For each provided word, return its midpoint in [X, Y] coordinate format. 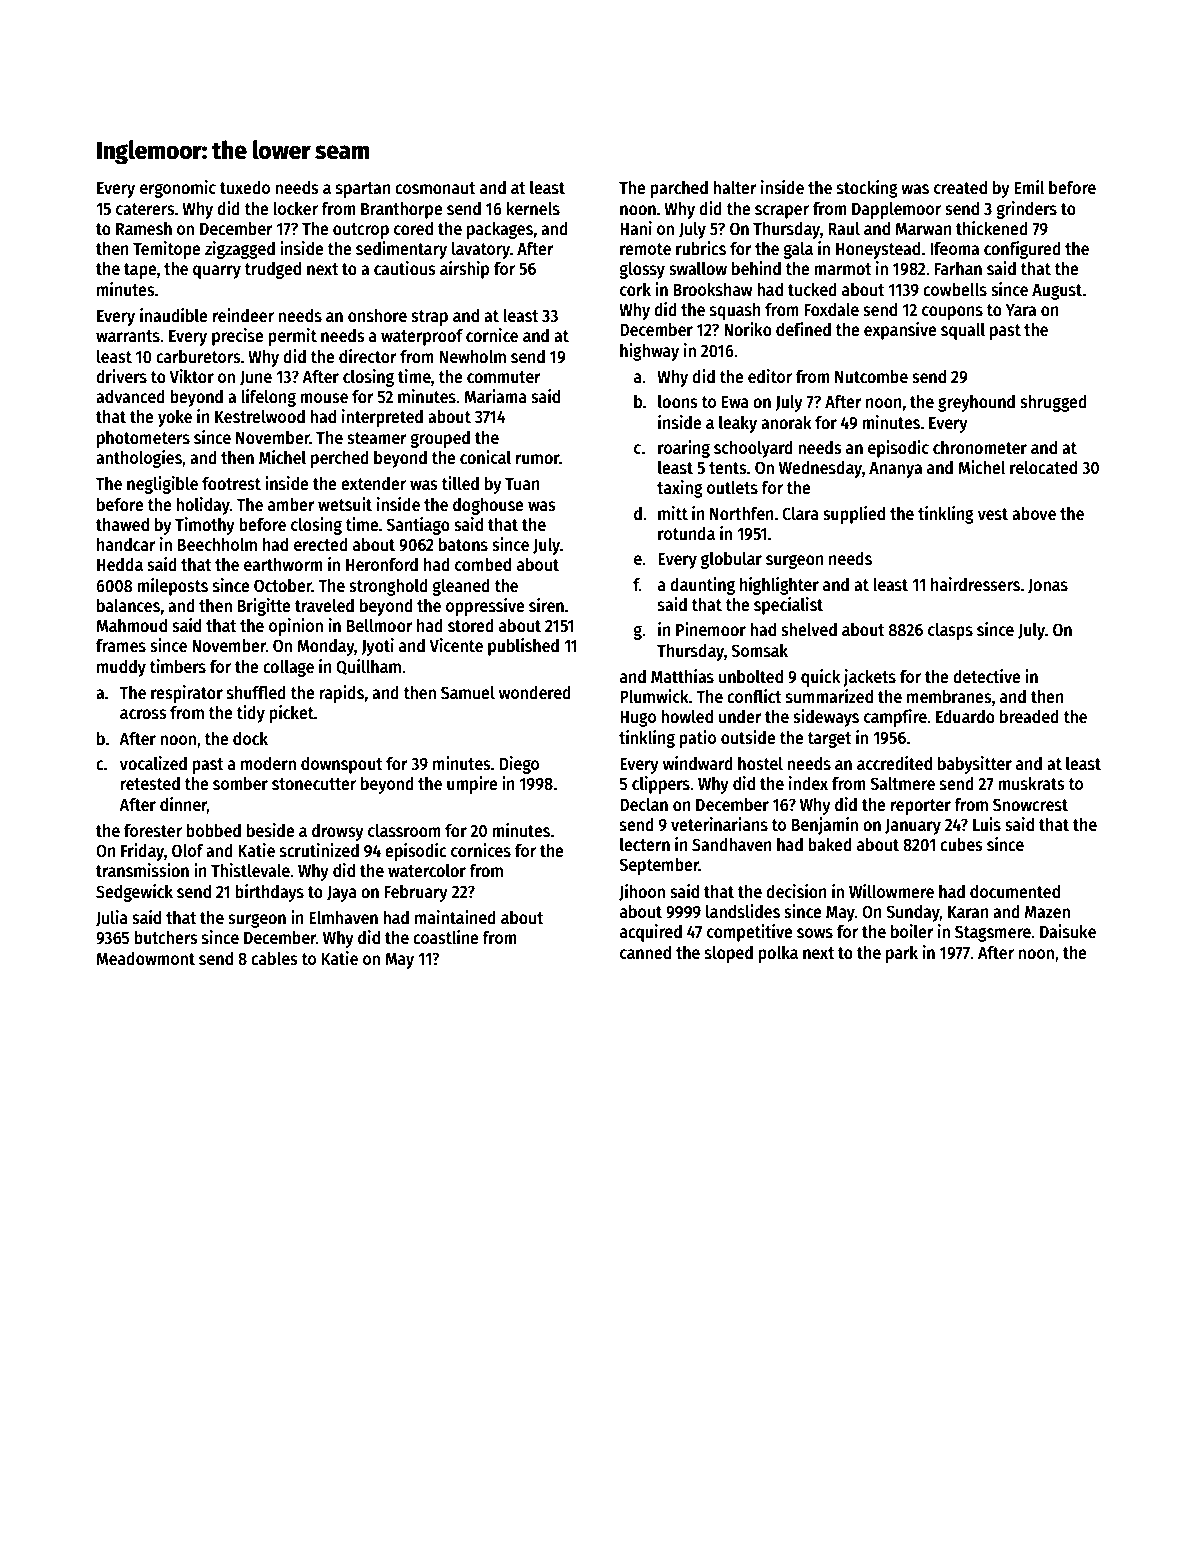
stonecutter [314, 784]
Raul [844, 229]
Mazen [1047, 912]
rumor [537, 459]
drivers [121, 376]
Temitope [167, 250]
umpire [472, 785]
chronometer [980, 448]
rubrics [701, 248]
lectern [645, 845]
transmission [142, 870]
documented [1015, 891]
